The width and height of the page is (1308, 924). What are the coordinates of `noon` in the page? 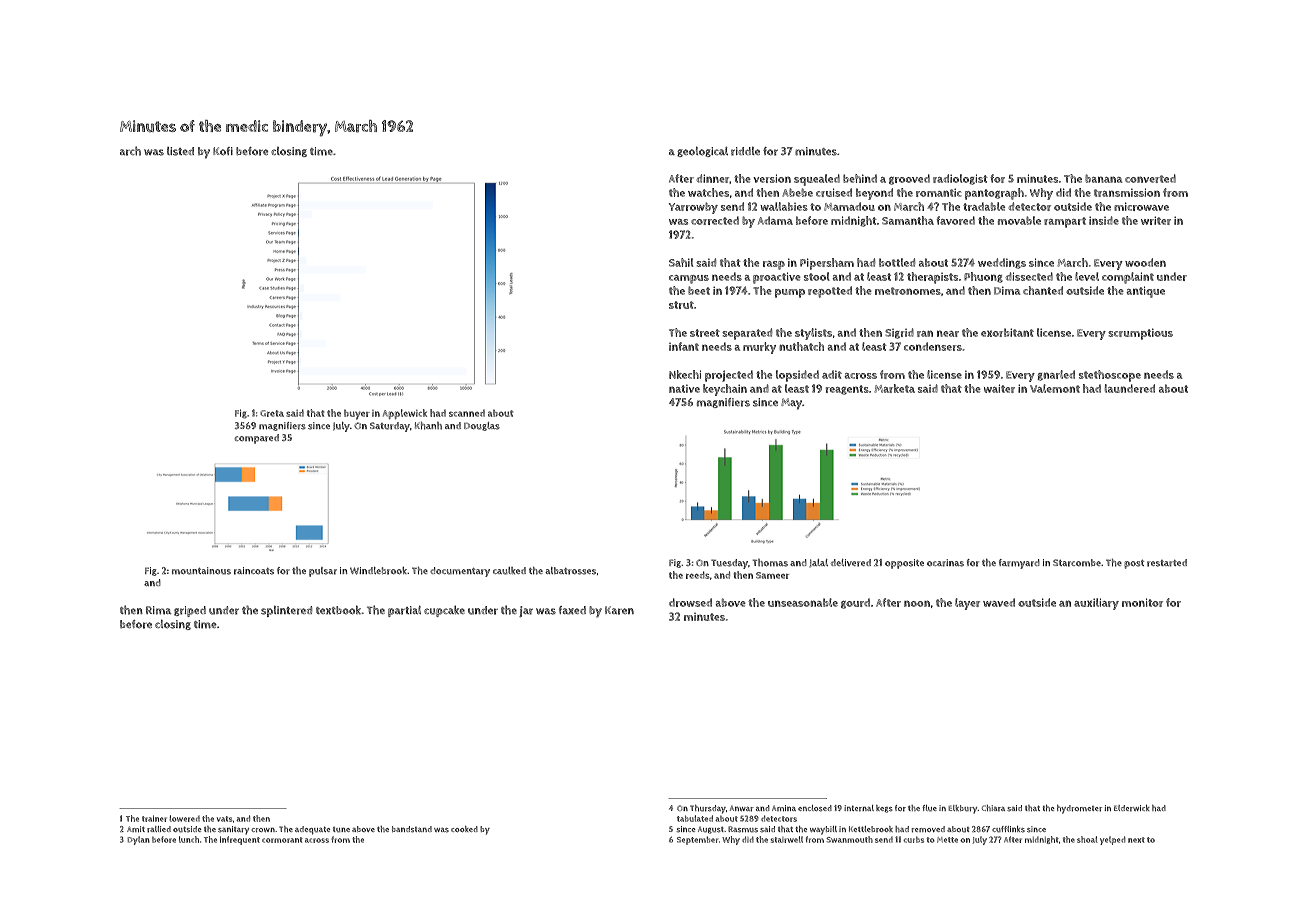 It's located at (917, 603).
